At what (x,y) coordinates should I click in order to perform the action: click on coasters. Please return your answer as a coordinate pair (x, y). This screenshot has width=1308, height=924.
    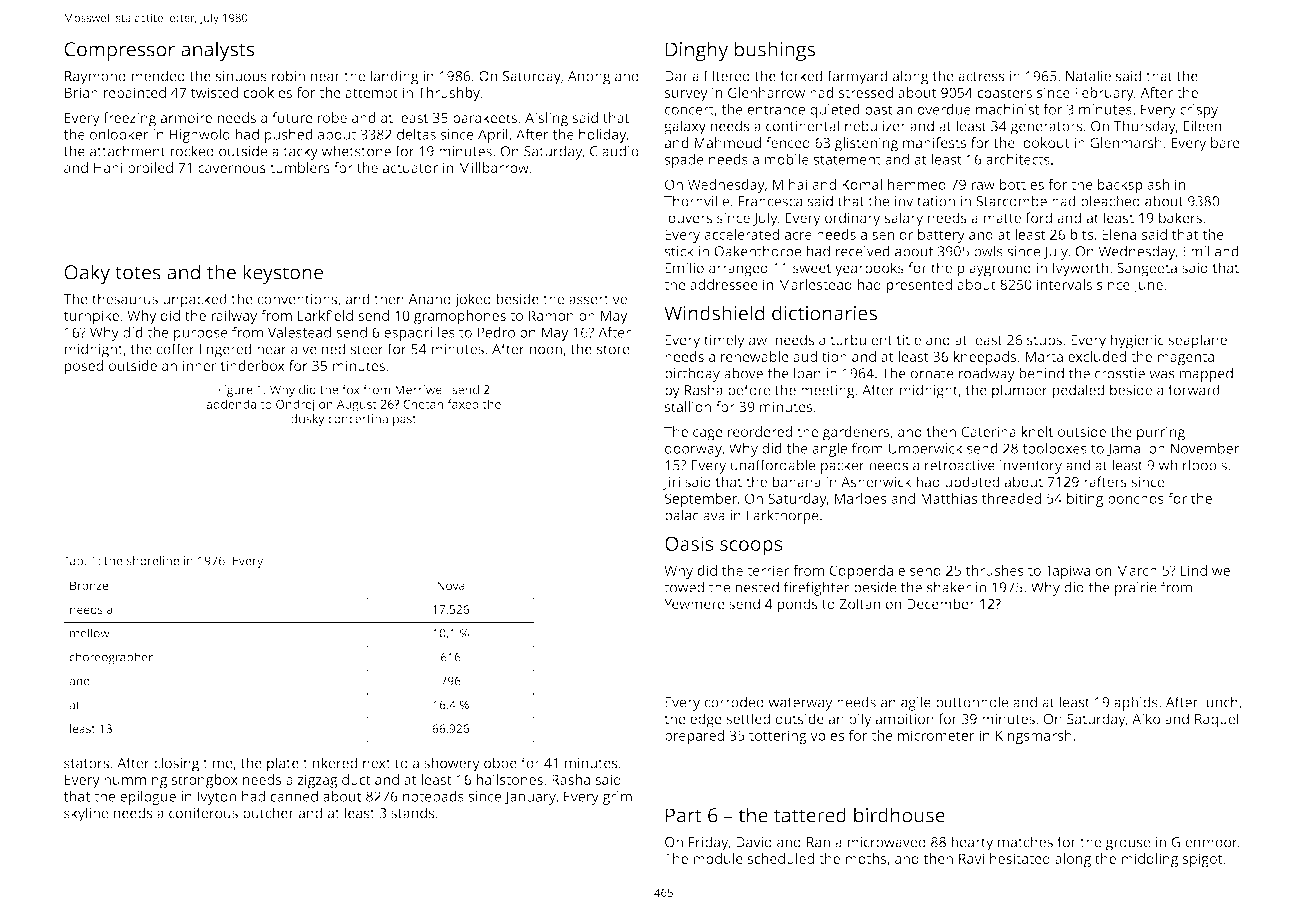
    Looking at the image, I should click on (1004, 93).
